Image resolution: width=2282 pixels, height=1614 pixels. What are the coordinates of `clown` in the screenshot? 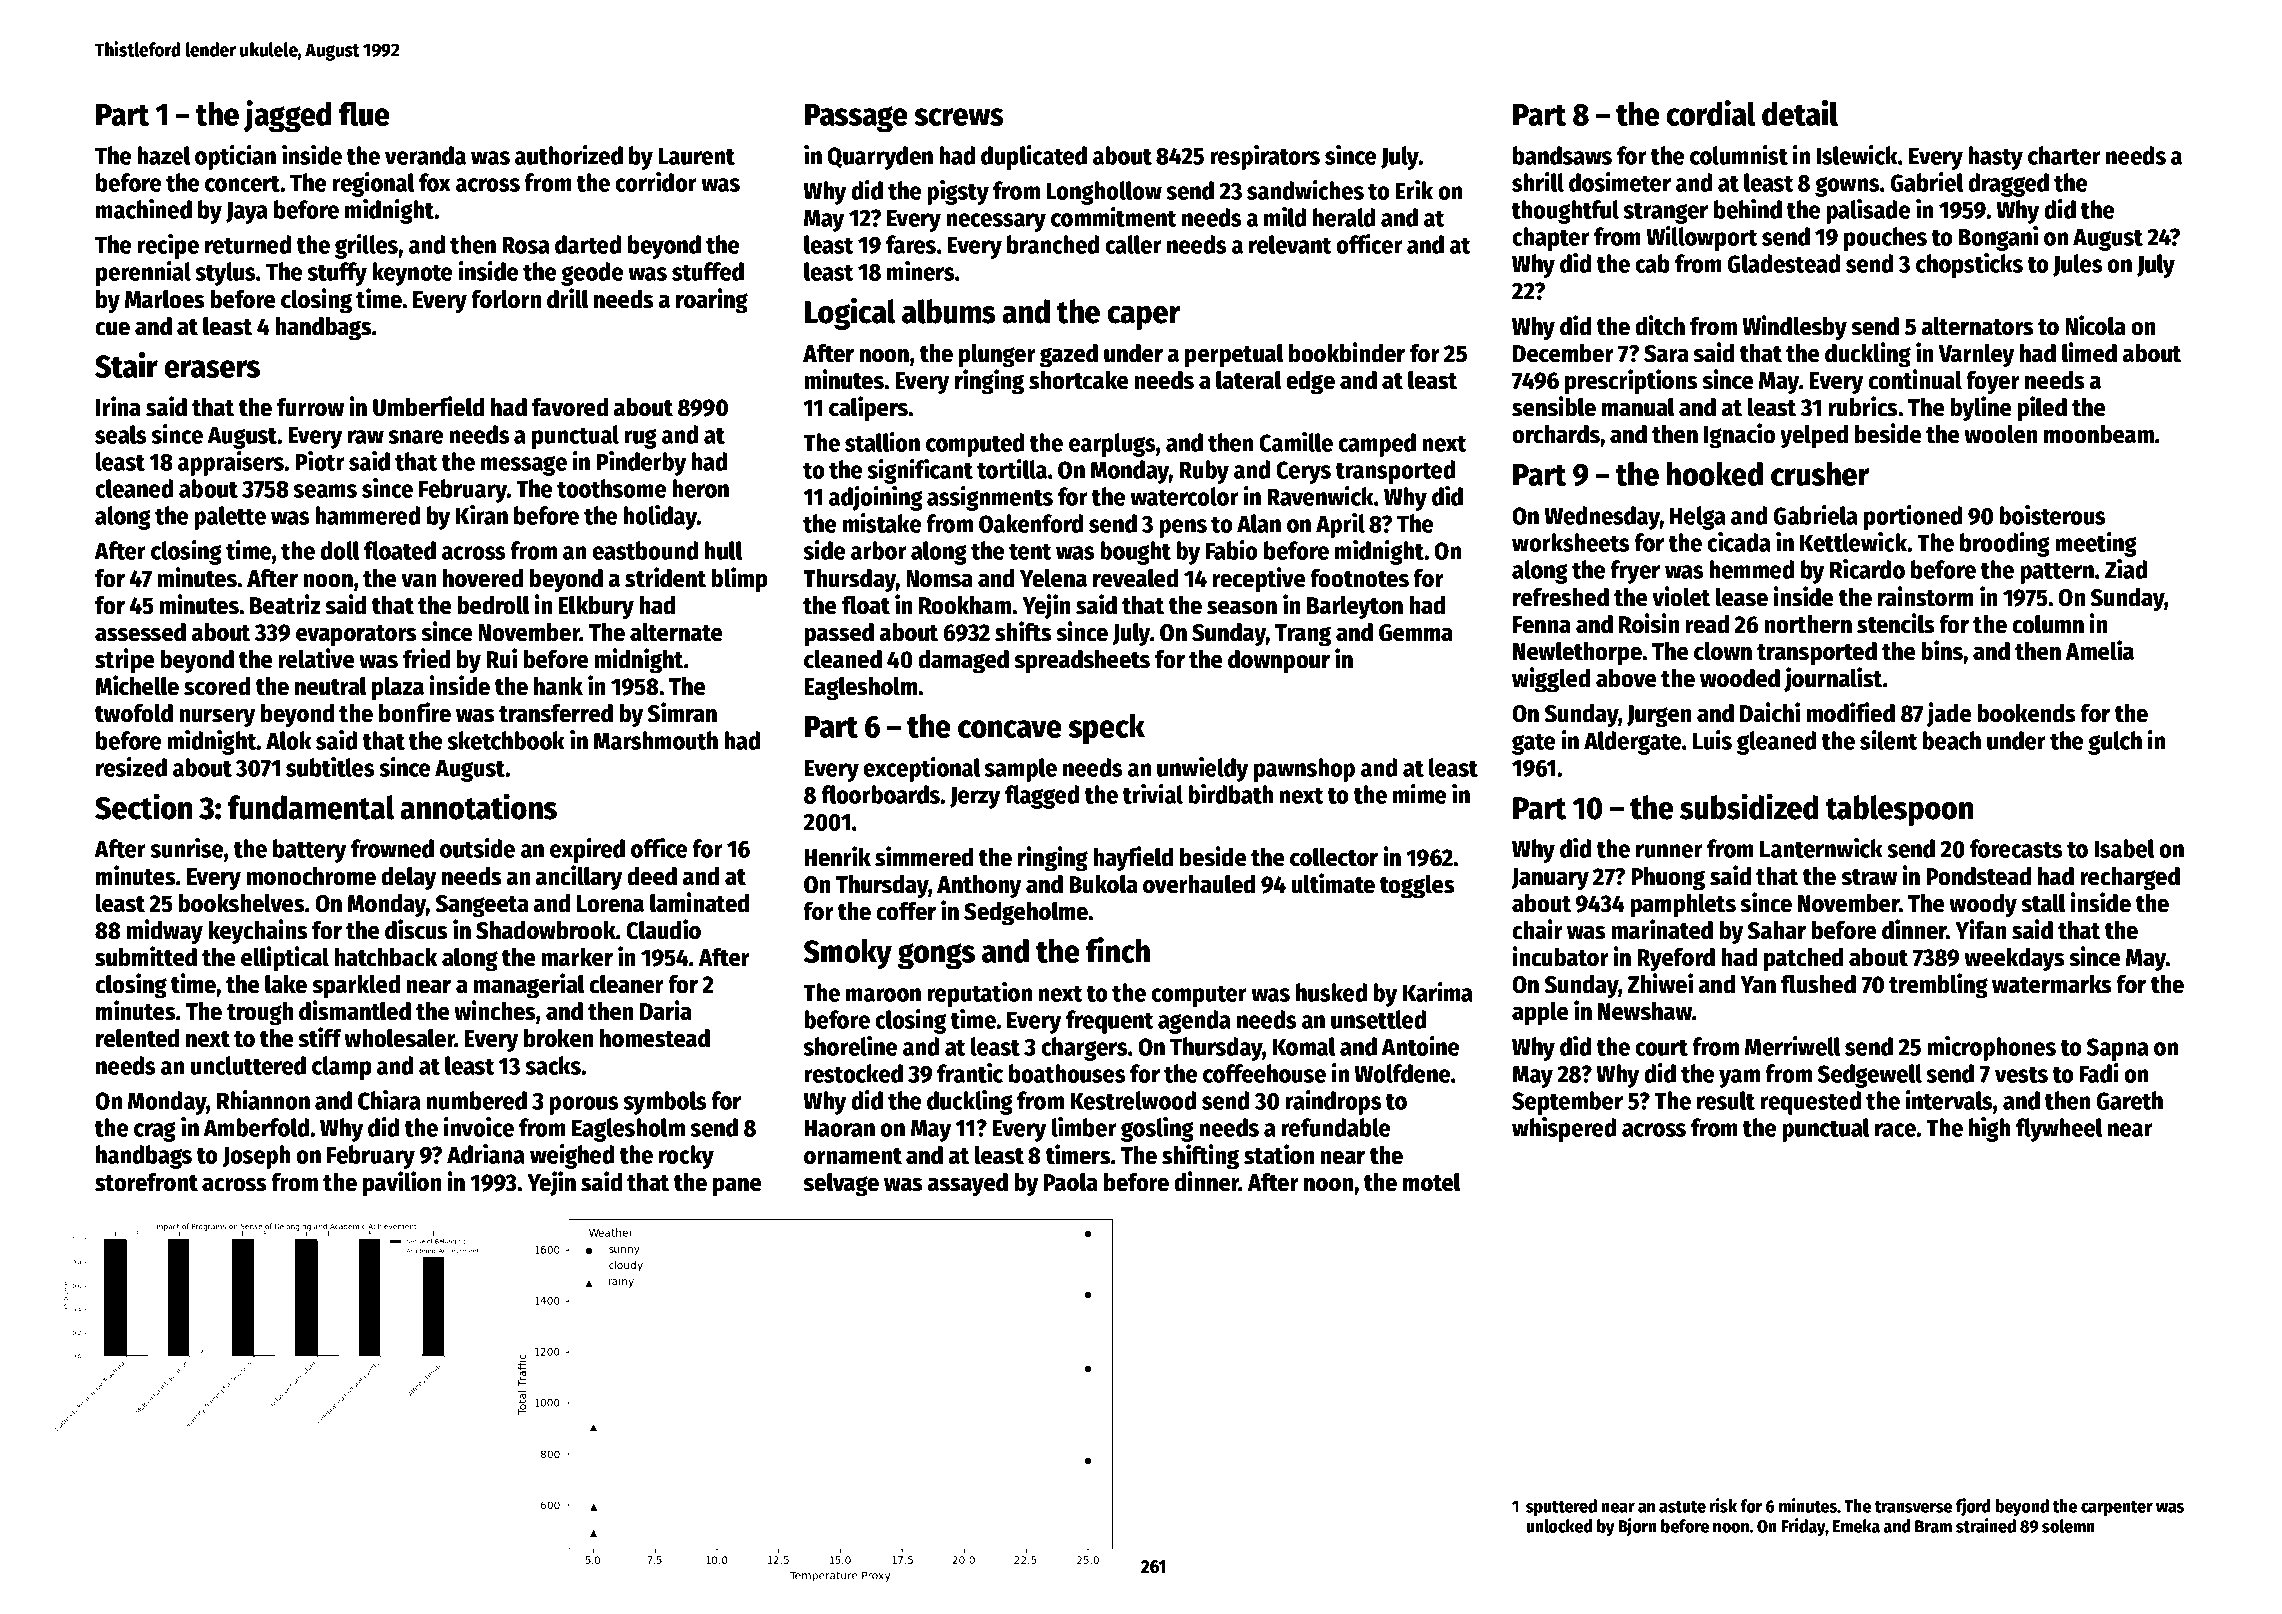 It's located at (1723, 651).
